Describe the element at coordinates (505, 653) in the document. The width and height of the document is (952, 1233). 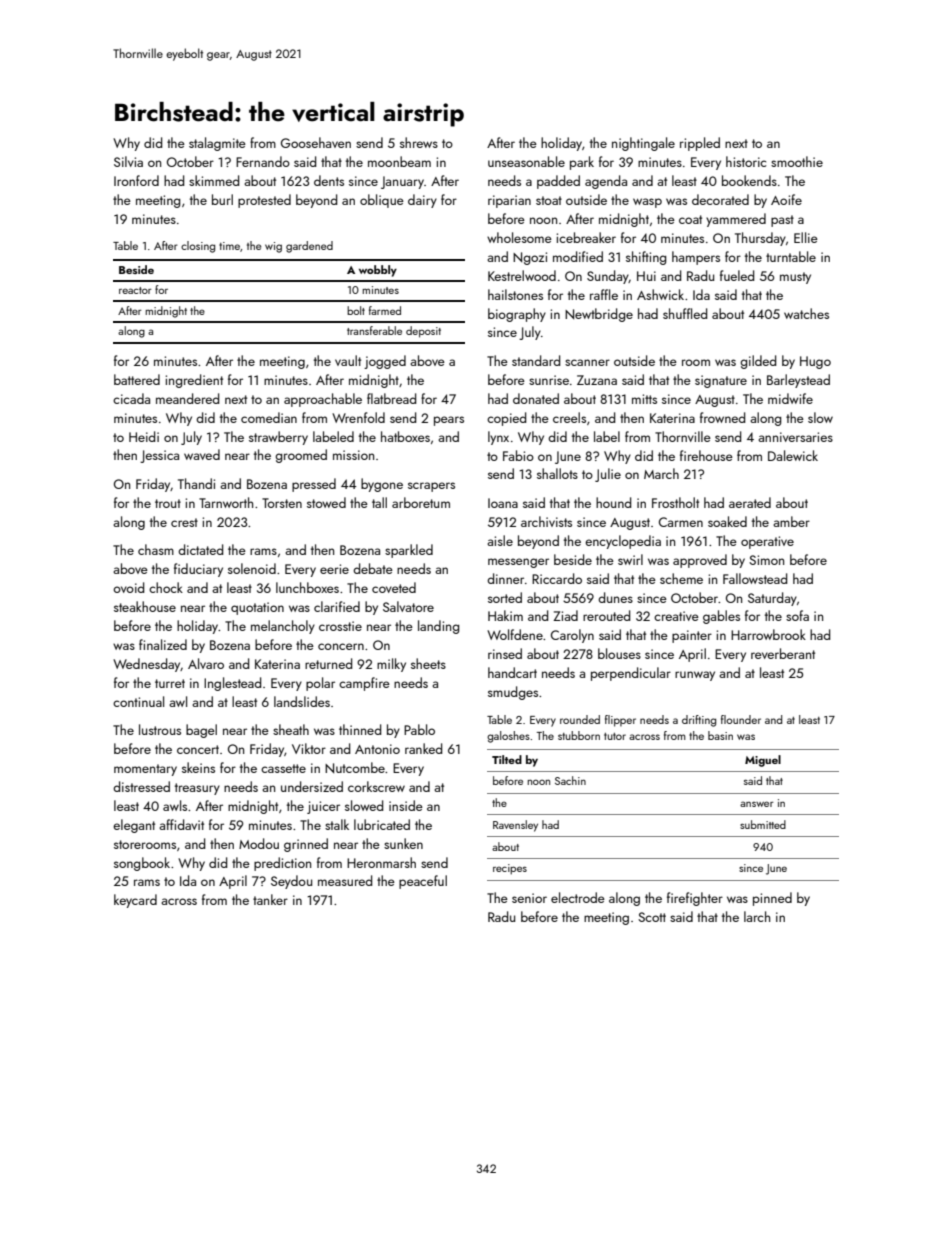
I see `rinsed` at that location.
